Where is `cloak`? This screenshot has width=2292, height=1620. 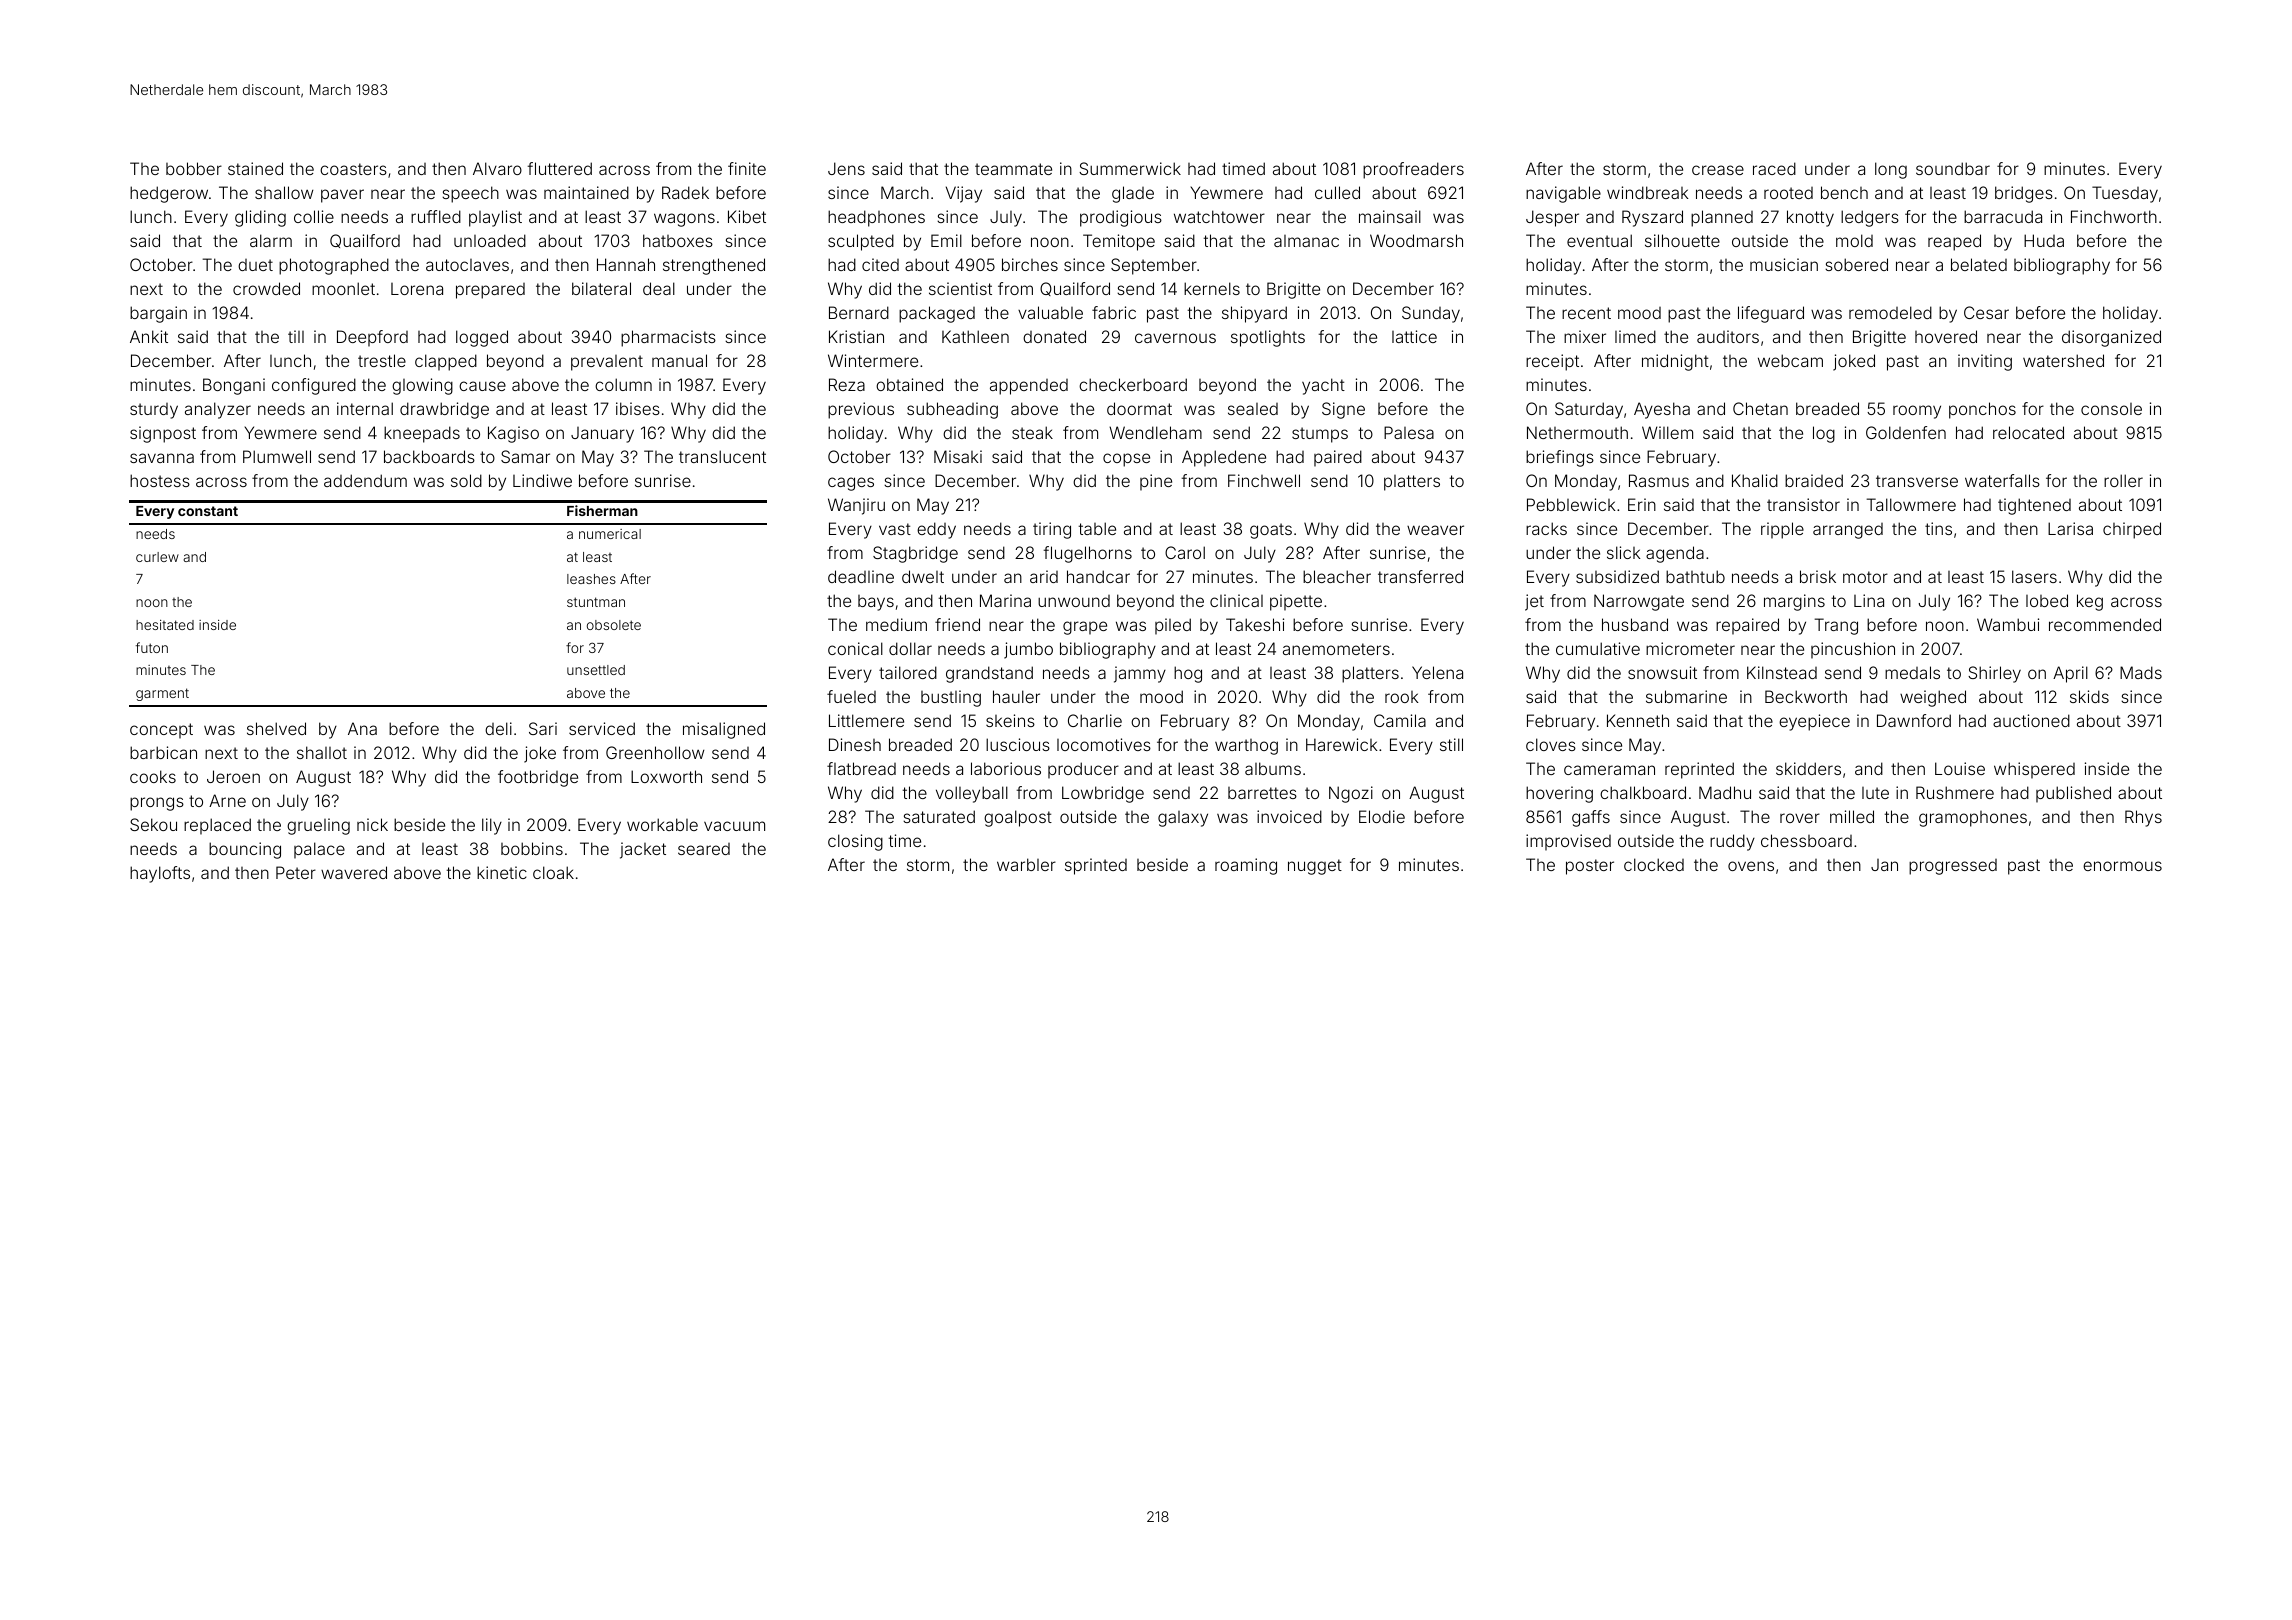 cloak is located at coordinates (553, 872).
